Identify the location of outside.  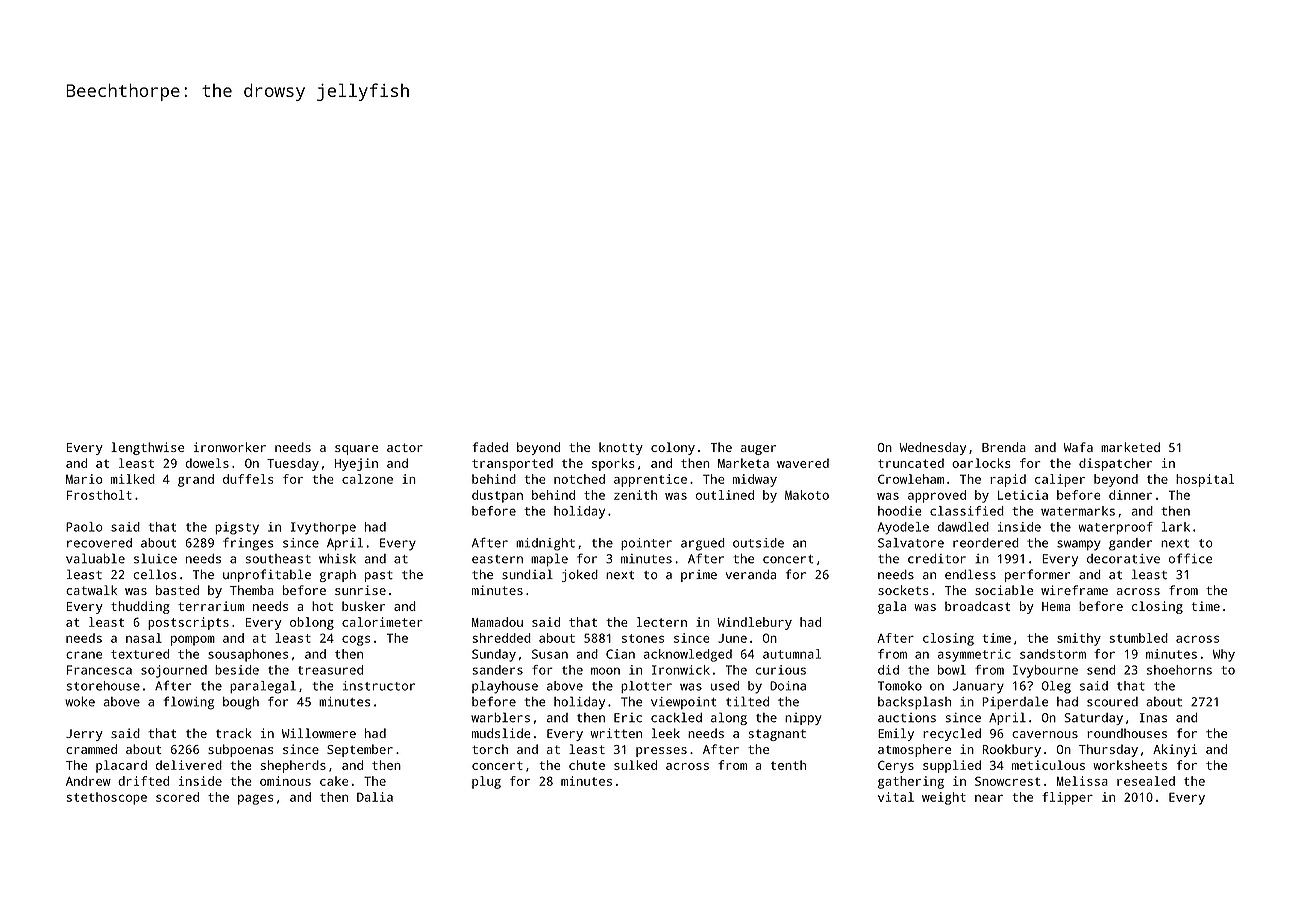
(758, 543).
